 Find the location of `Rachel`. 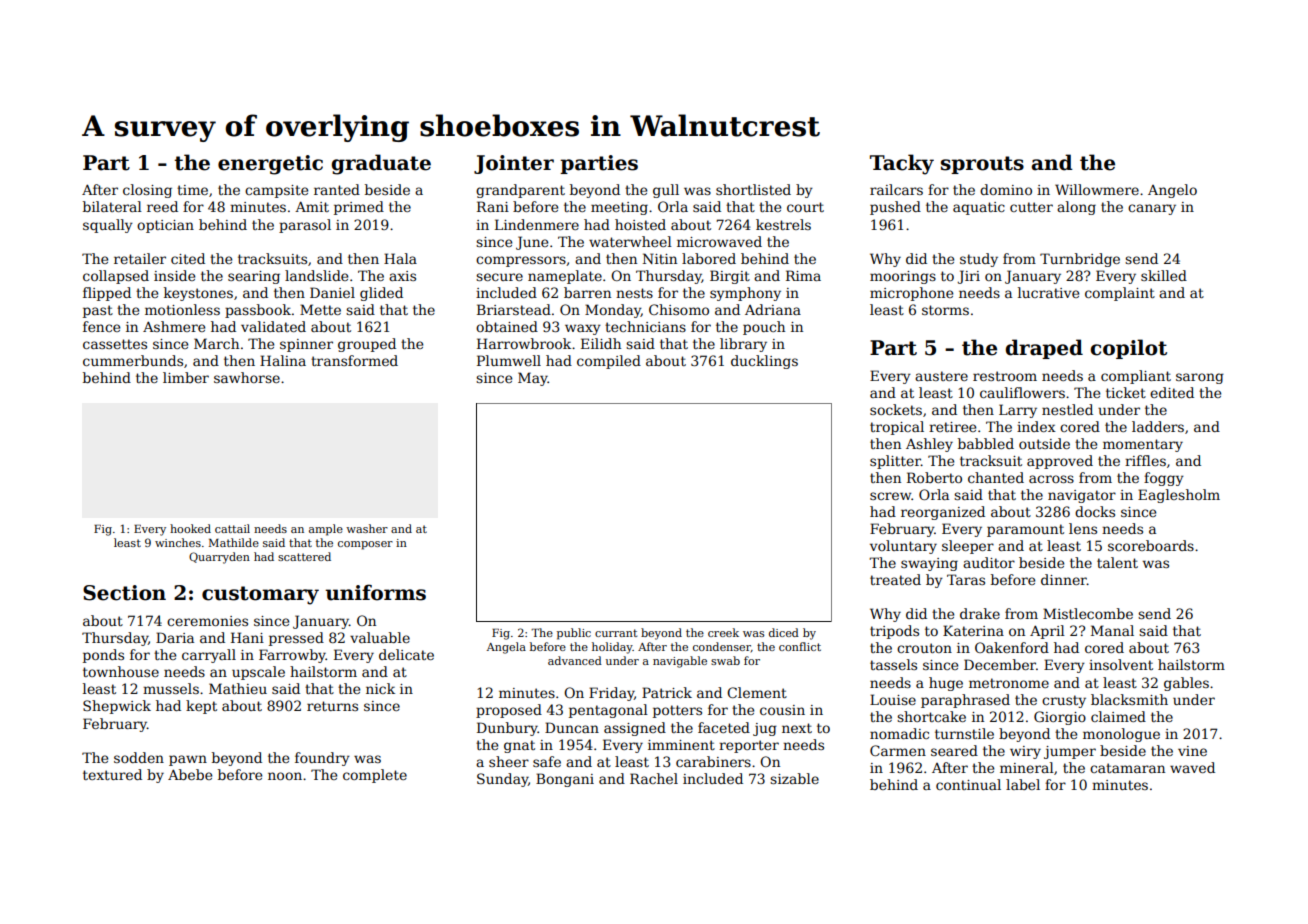

Rachel is located at coordinates (654, 778).
